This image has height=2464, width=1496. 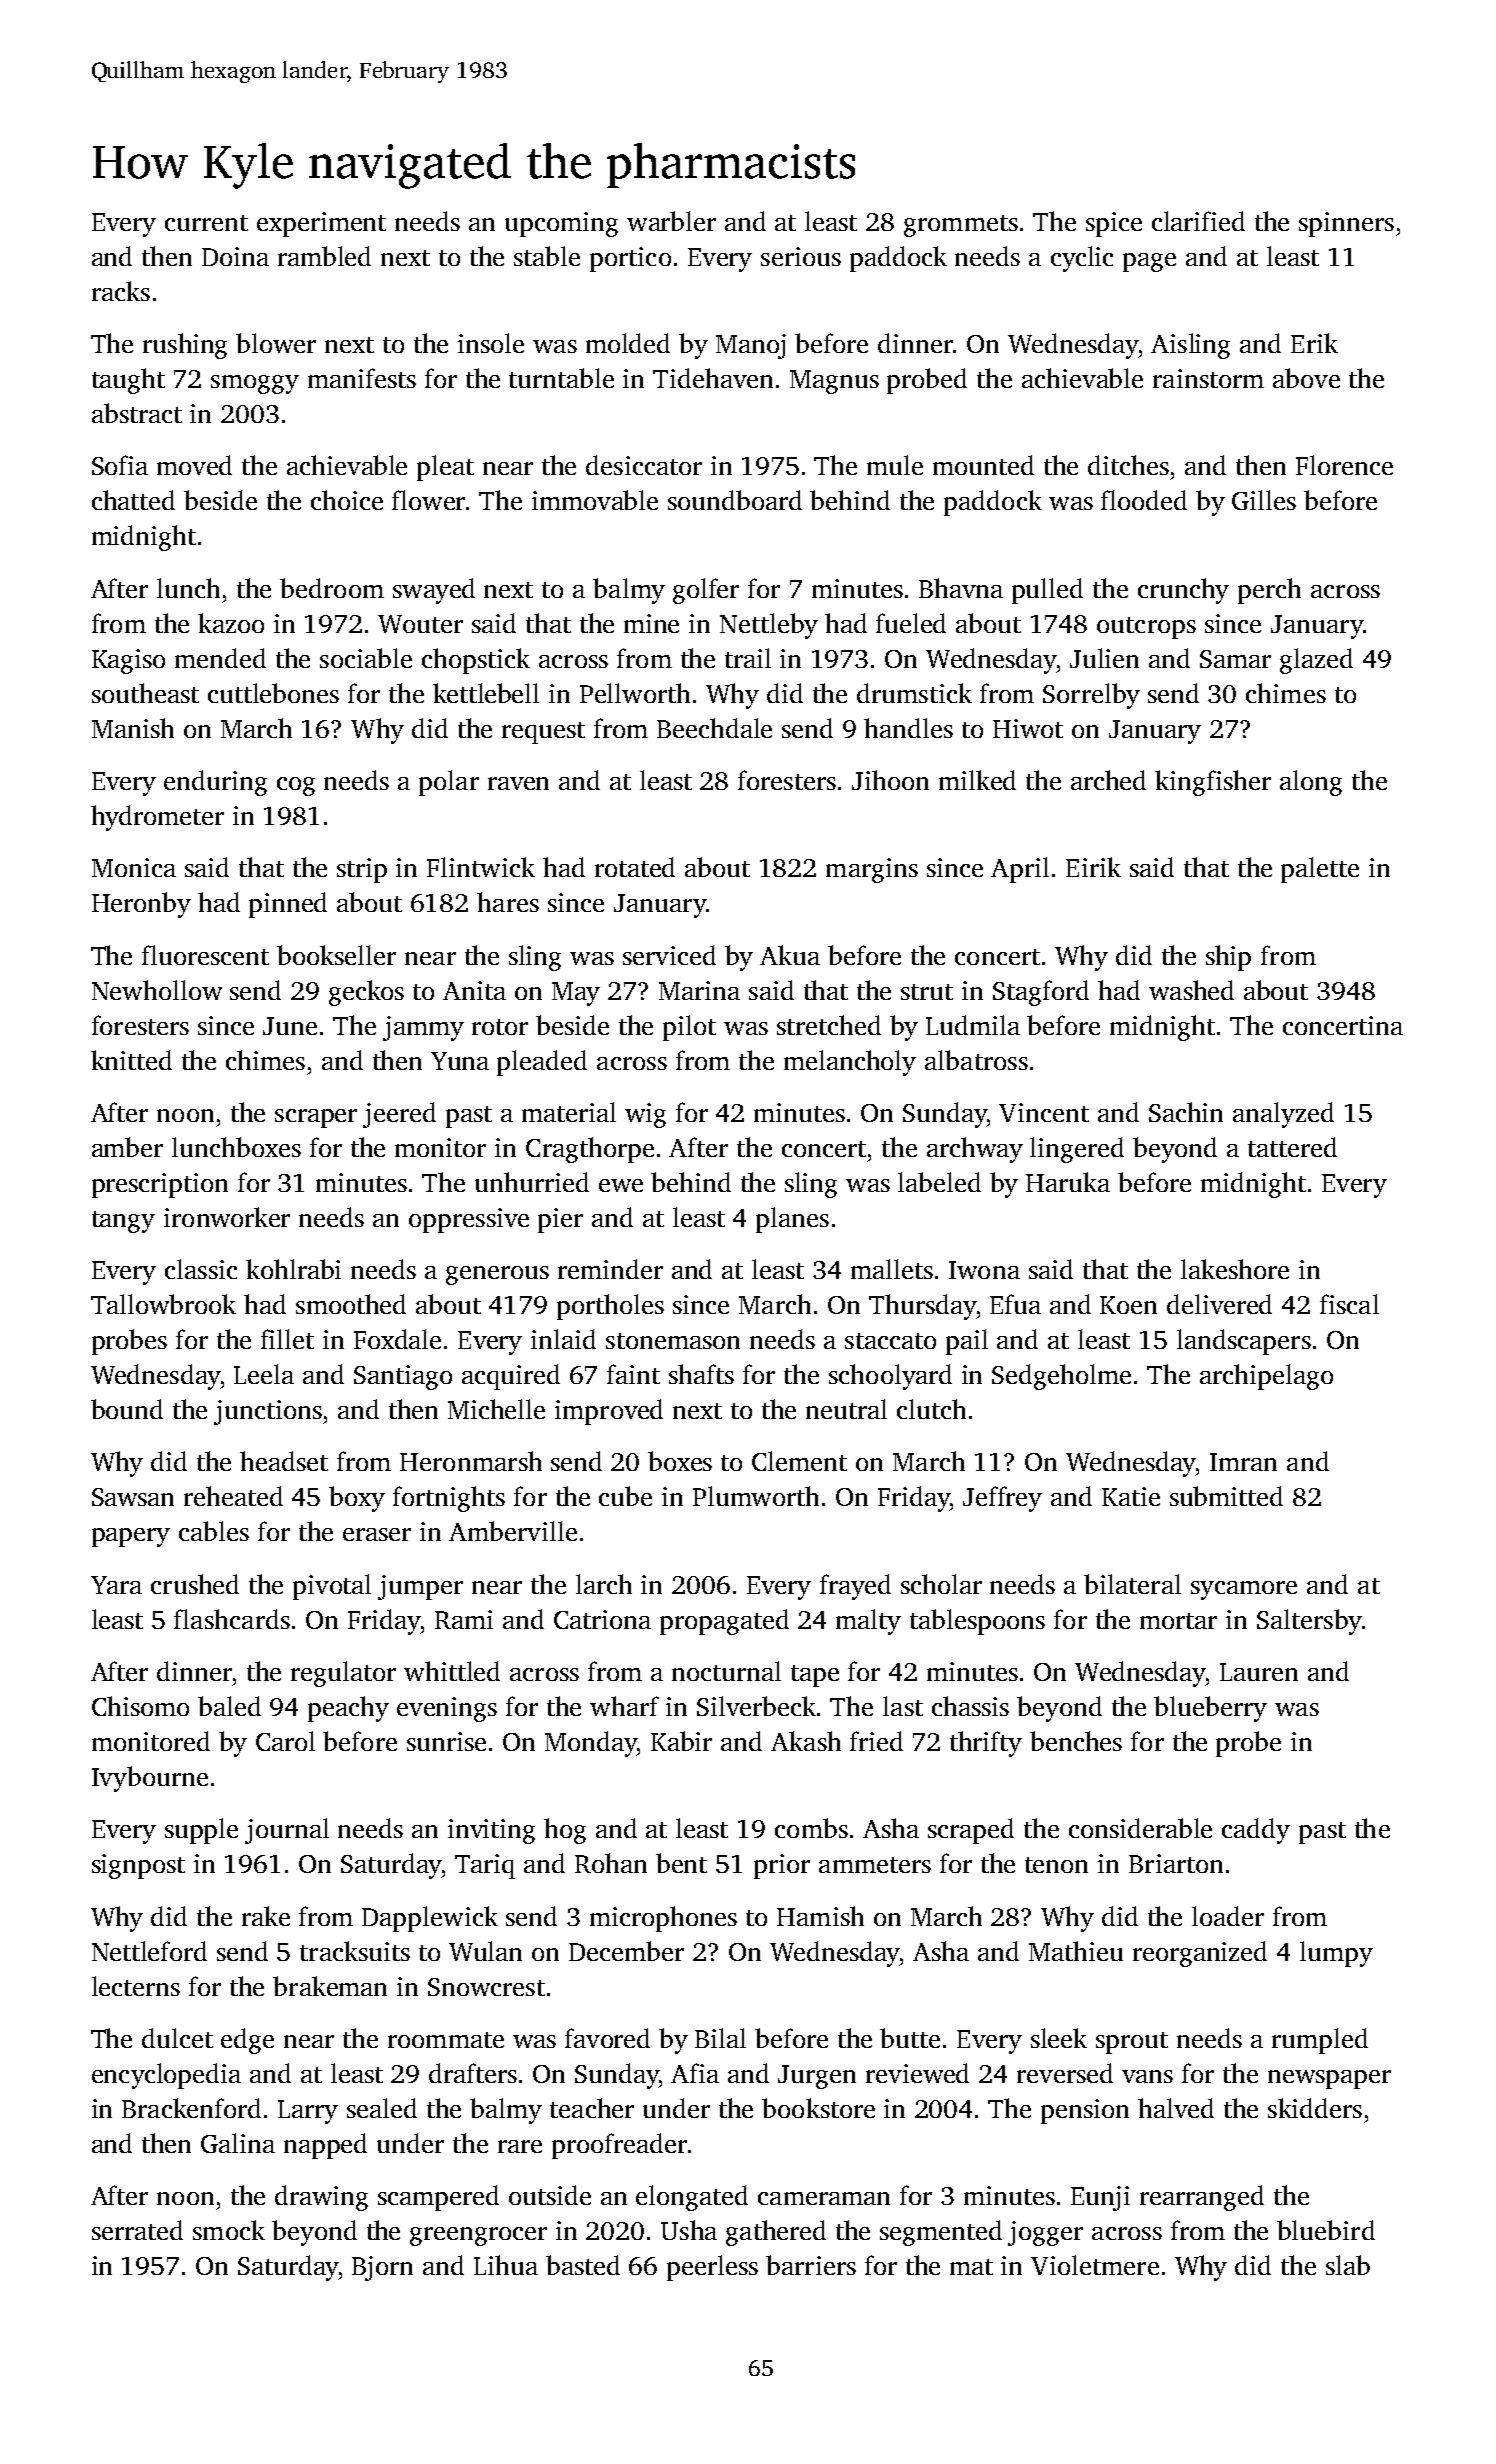 What do you see at coordinates (206, 223) in the image?
I see `current` at bounding box center [206, 223].
